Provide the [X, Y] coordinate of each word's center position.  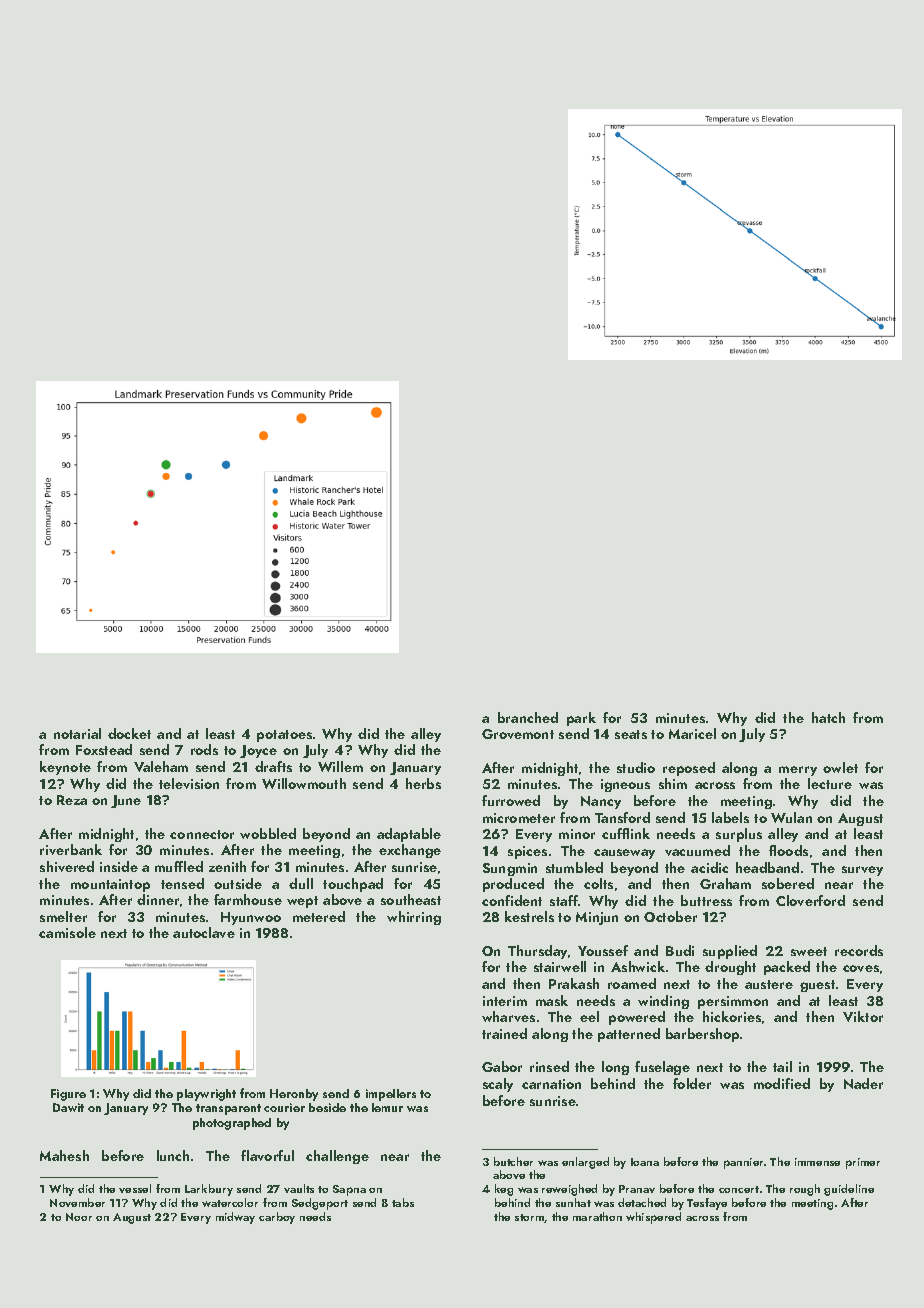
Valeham [161, 766]
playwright [206, 1095]
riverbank [71, 849]
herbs [423, 783]
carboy [277, 1218]
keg [504, 1190]
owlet [840, 767]
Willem [340, 766]
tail [782, 1066]
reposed [689, 769]
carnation [551, 1084]
